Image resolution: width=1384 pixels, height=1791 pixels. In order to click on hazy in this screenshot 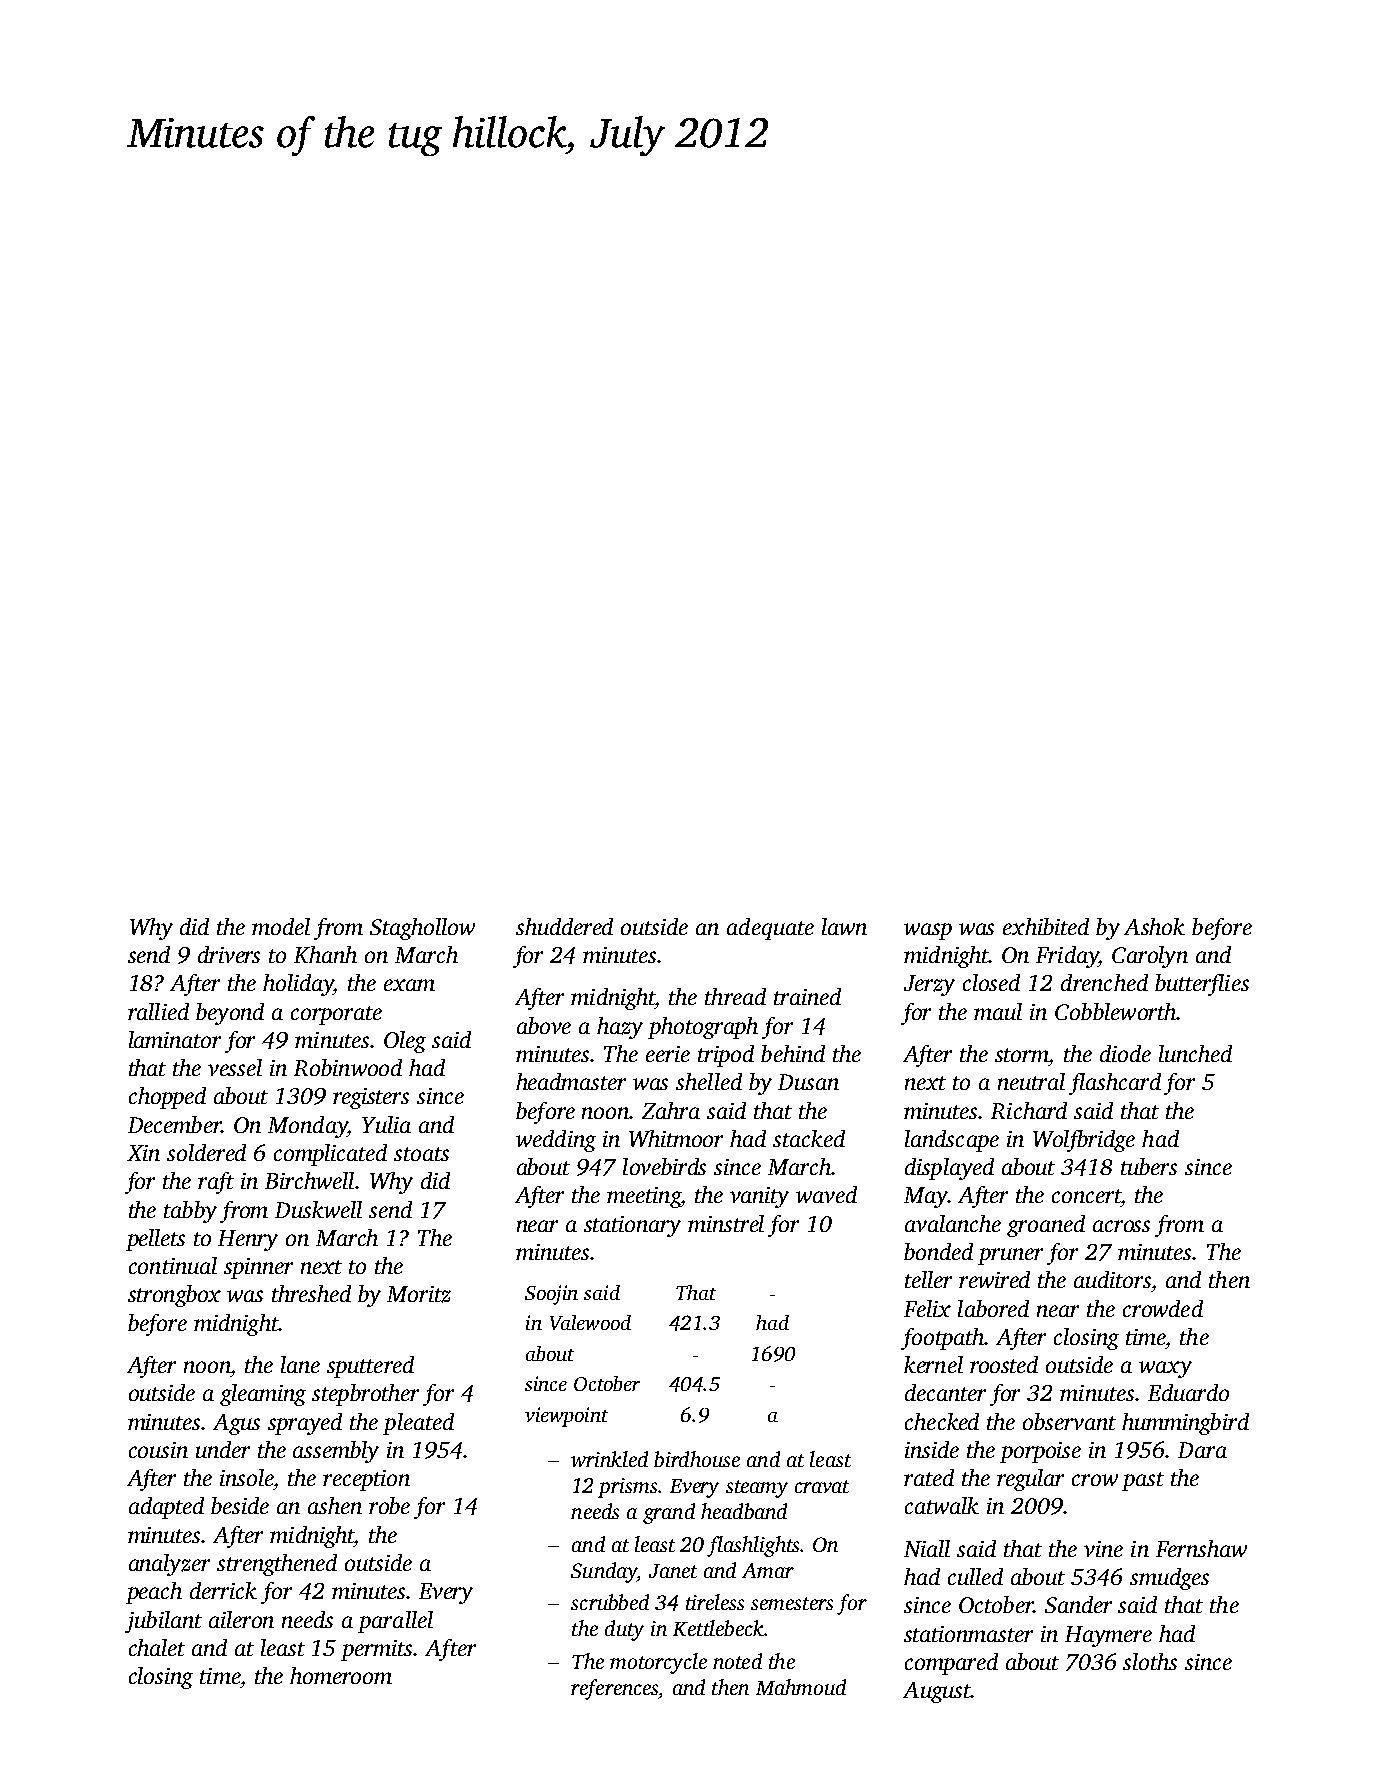, I will do `click(620, 1028)`.
